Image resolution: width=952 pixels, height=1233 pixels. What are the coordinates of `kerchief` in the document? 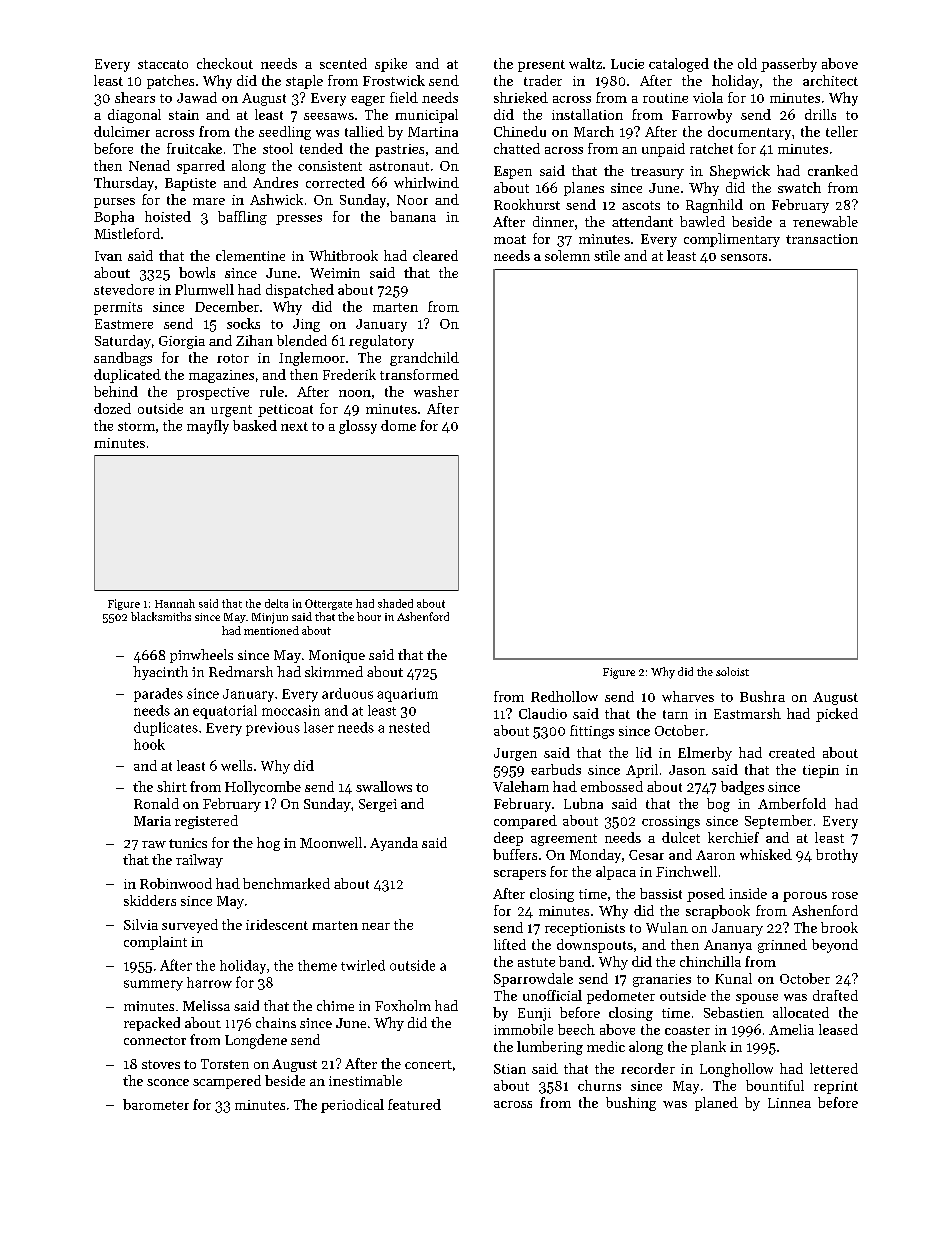 It's located at (733, 837).
